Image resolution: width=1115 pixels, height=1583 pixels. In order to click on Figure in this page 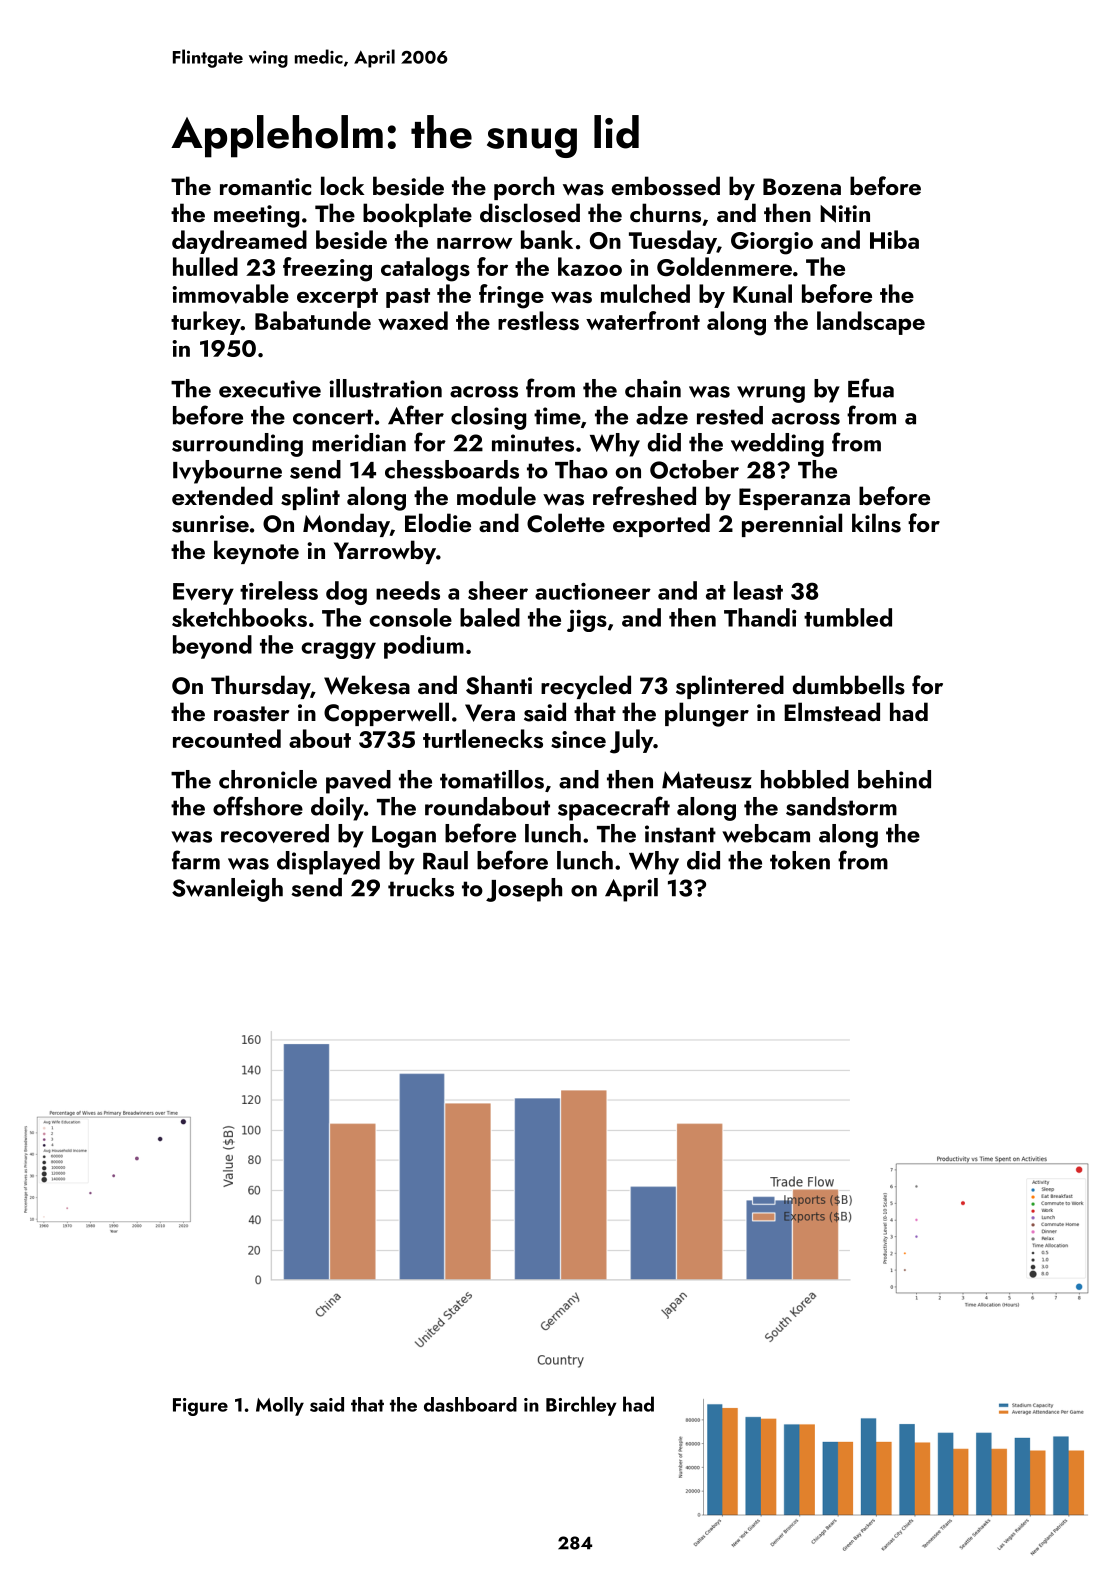, I will do `click(200, 1407)`.
